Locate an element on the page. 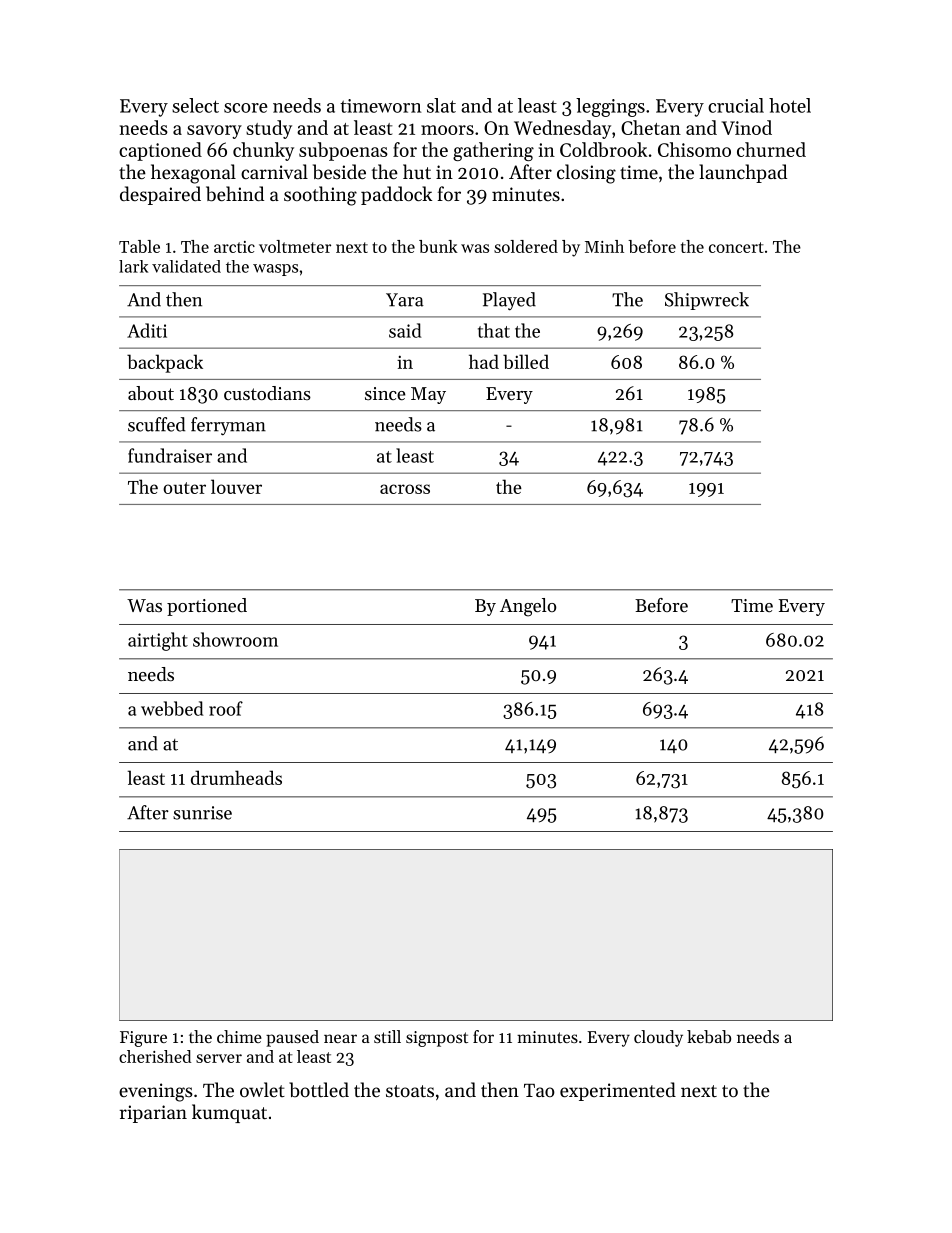  Chetan is located at coordinates (651, 127).
